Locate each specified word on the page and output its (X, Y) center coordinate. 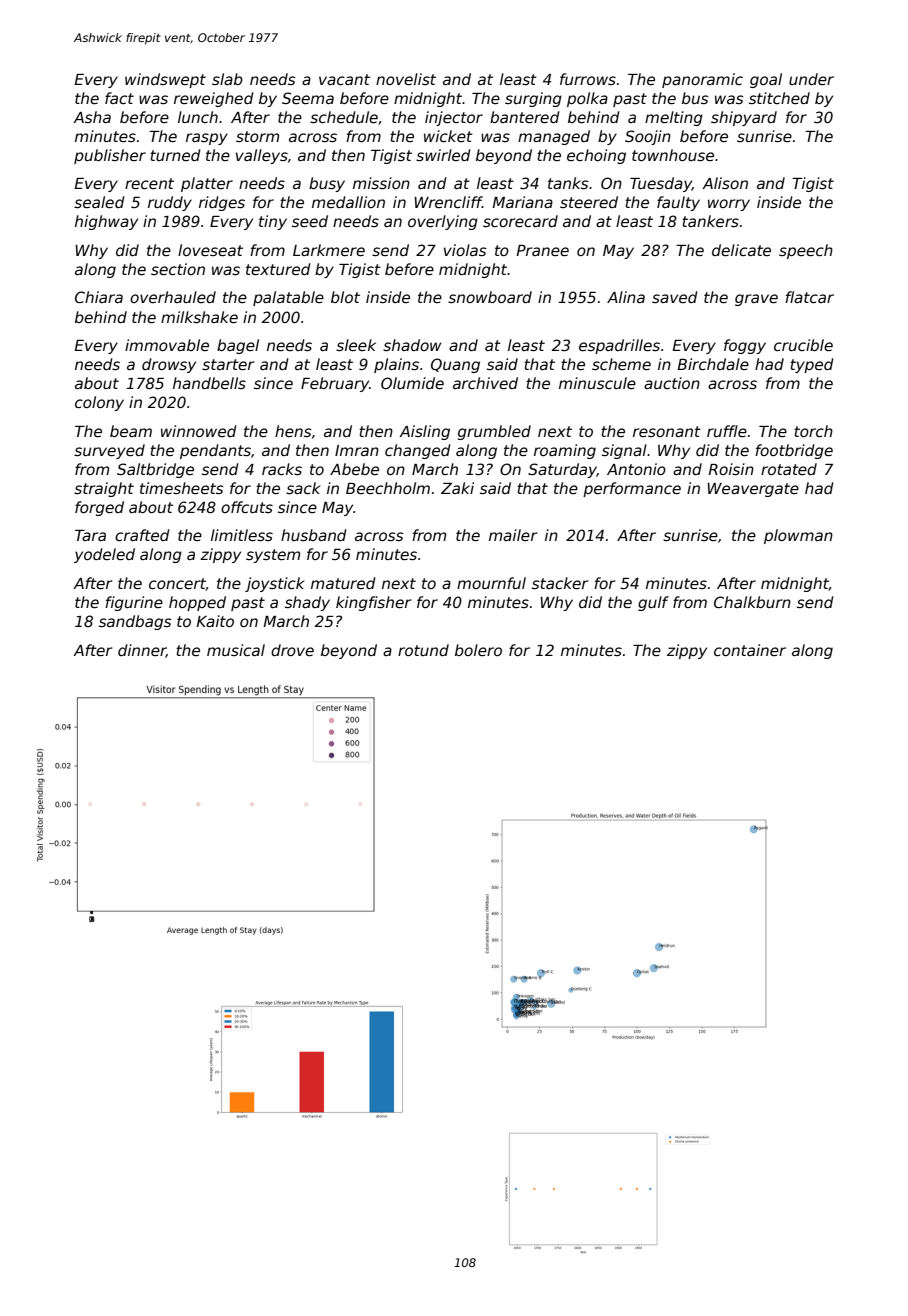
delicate (741, 250)
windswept (165, 80)
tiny (273, 222)
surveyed (109, 451)
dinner (142, 651)
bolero (478, 650)
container (750, 650)
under (811, 79)
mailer (513, 535)
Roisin (731, 469)
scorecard (520, 221)
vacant (344, 79)
